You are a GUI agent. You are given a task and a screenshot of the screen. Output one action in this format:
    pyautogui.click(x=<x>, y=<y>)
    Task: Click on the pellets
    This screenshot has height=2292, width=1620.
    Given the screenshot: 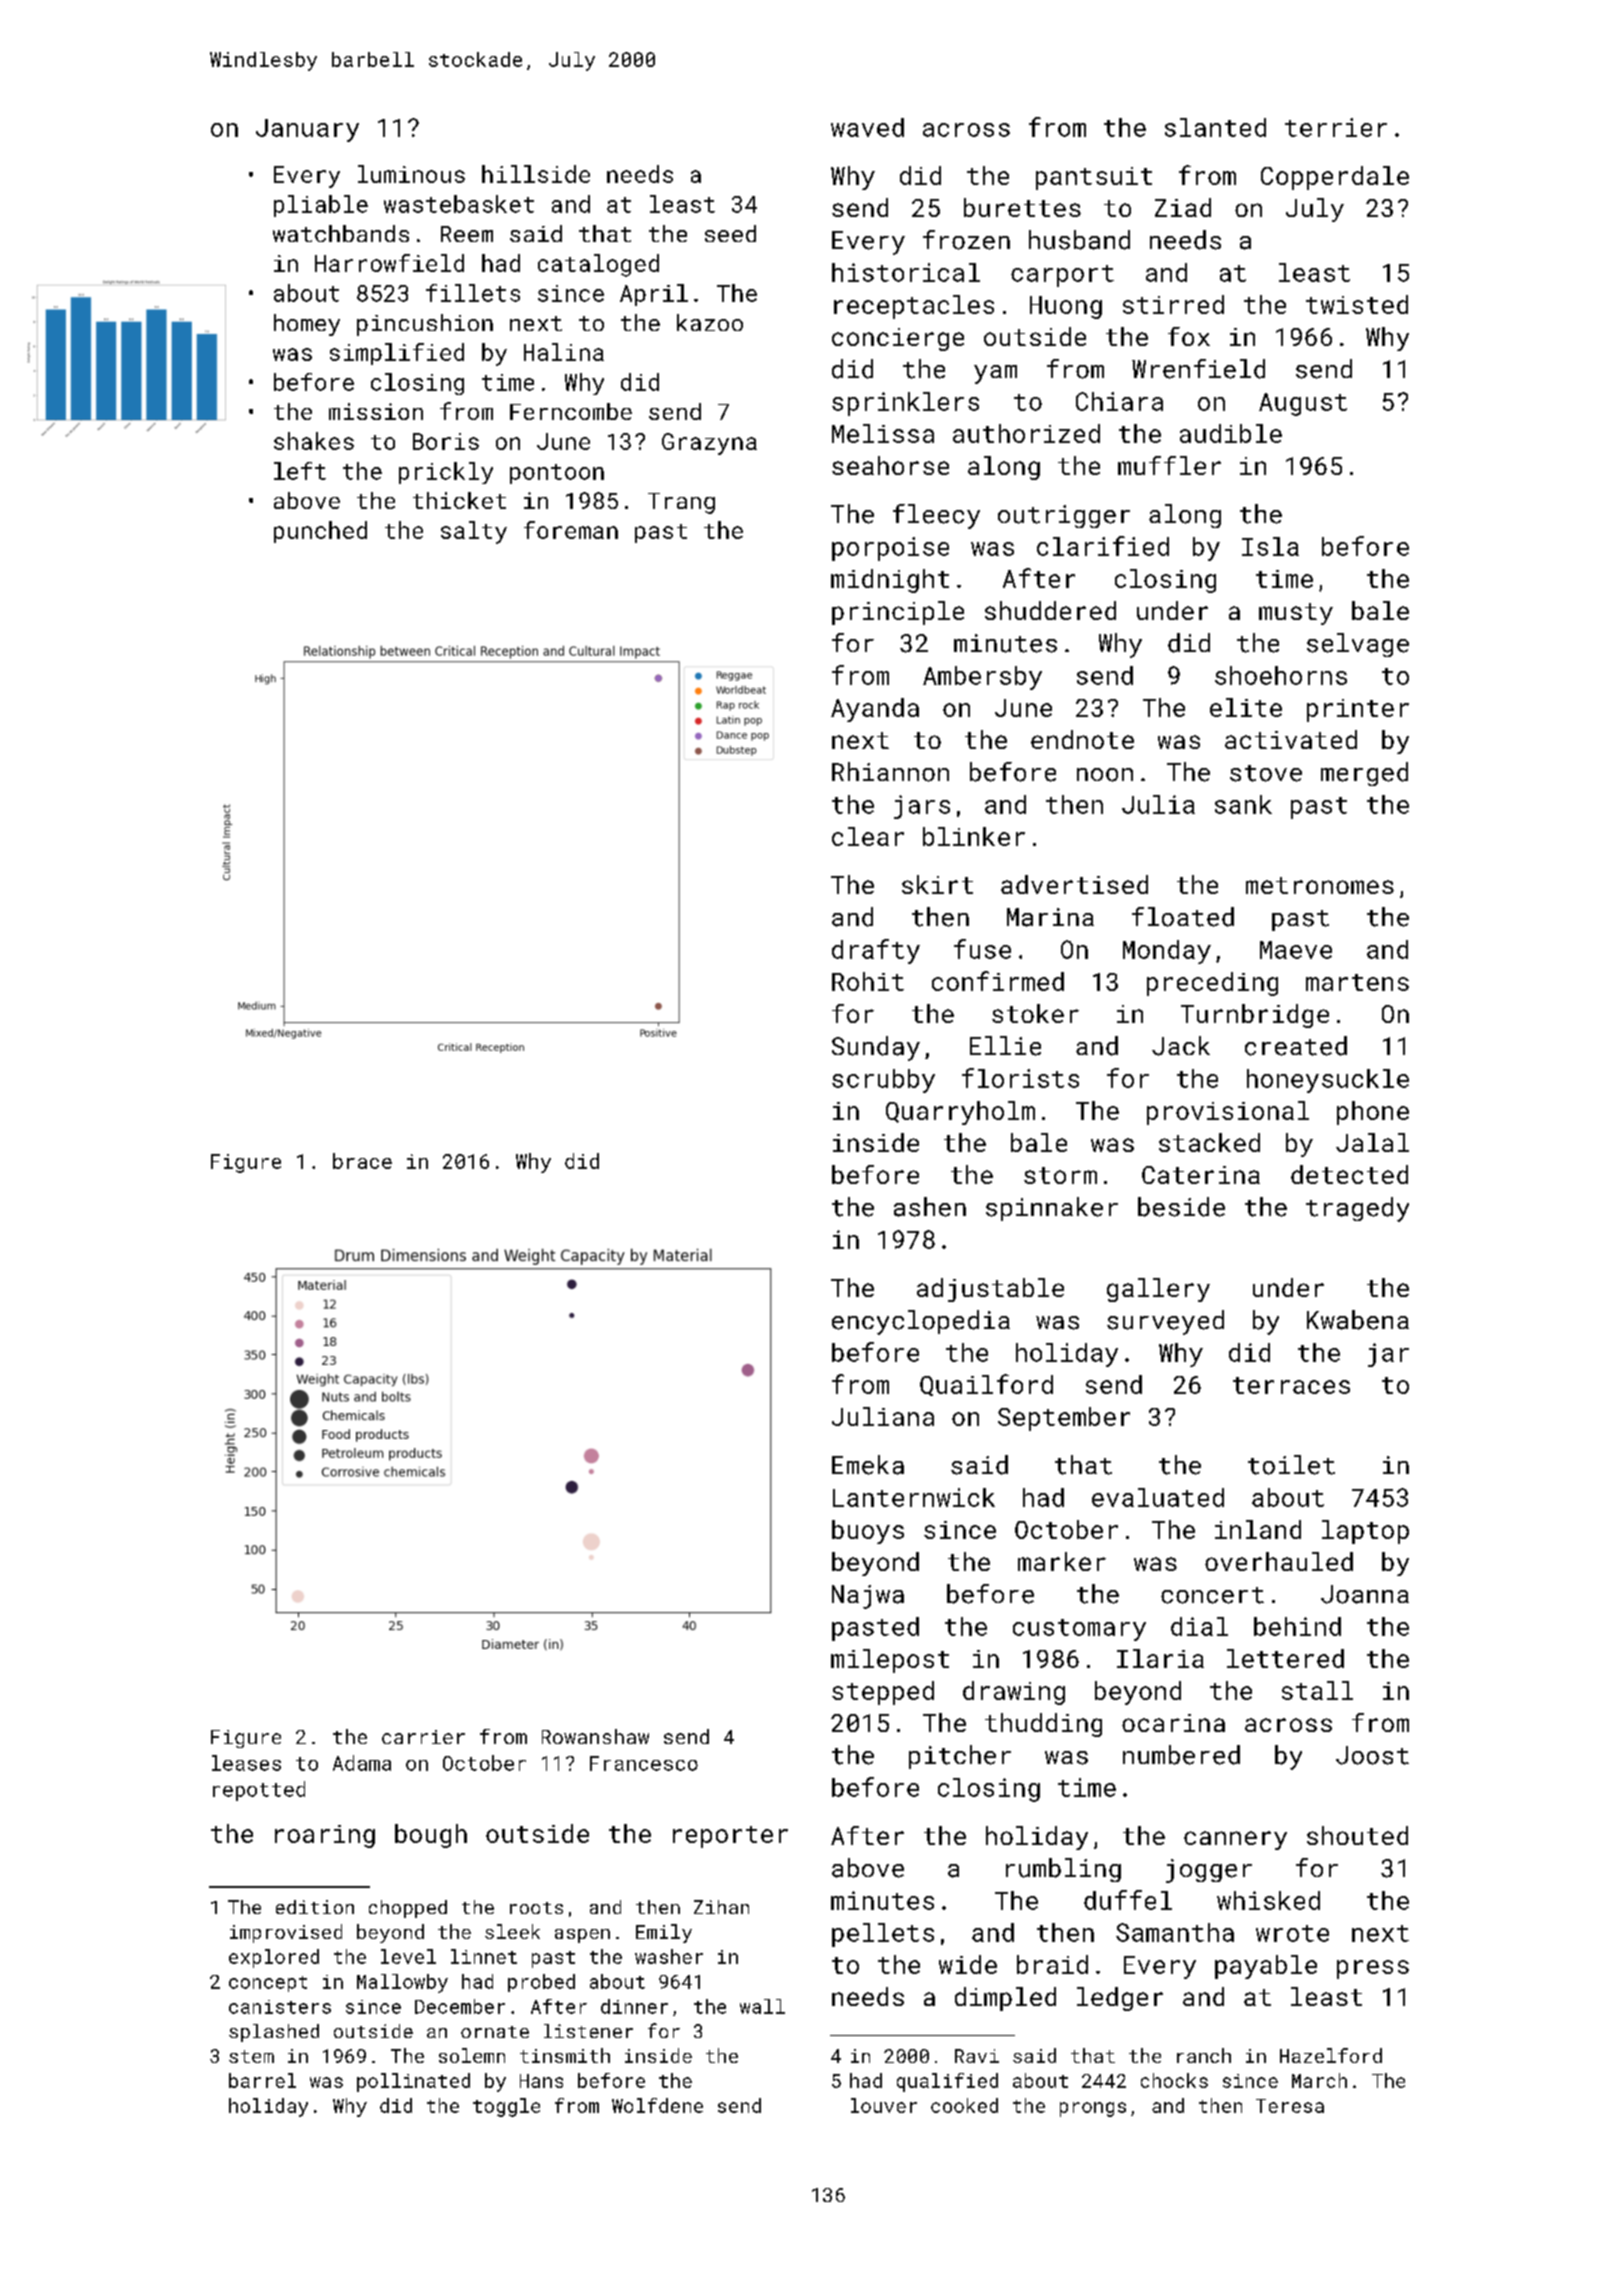 What is the action you would take?
    pyautogui.click(x=883, y=1935)
